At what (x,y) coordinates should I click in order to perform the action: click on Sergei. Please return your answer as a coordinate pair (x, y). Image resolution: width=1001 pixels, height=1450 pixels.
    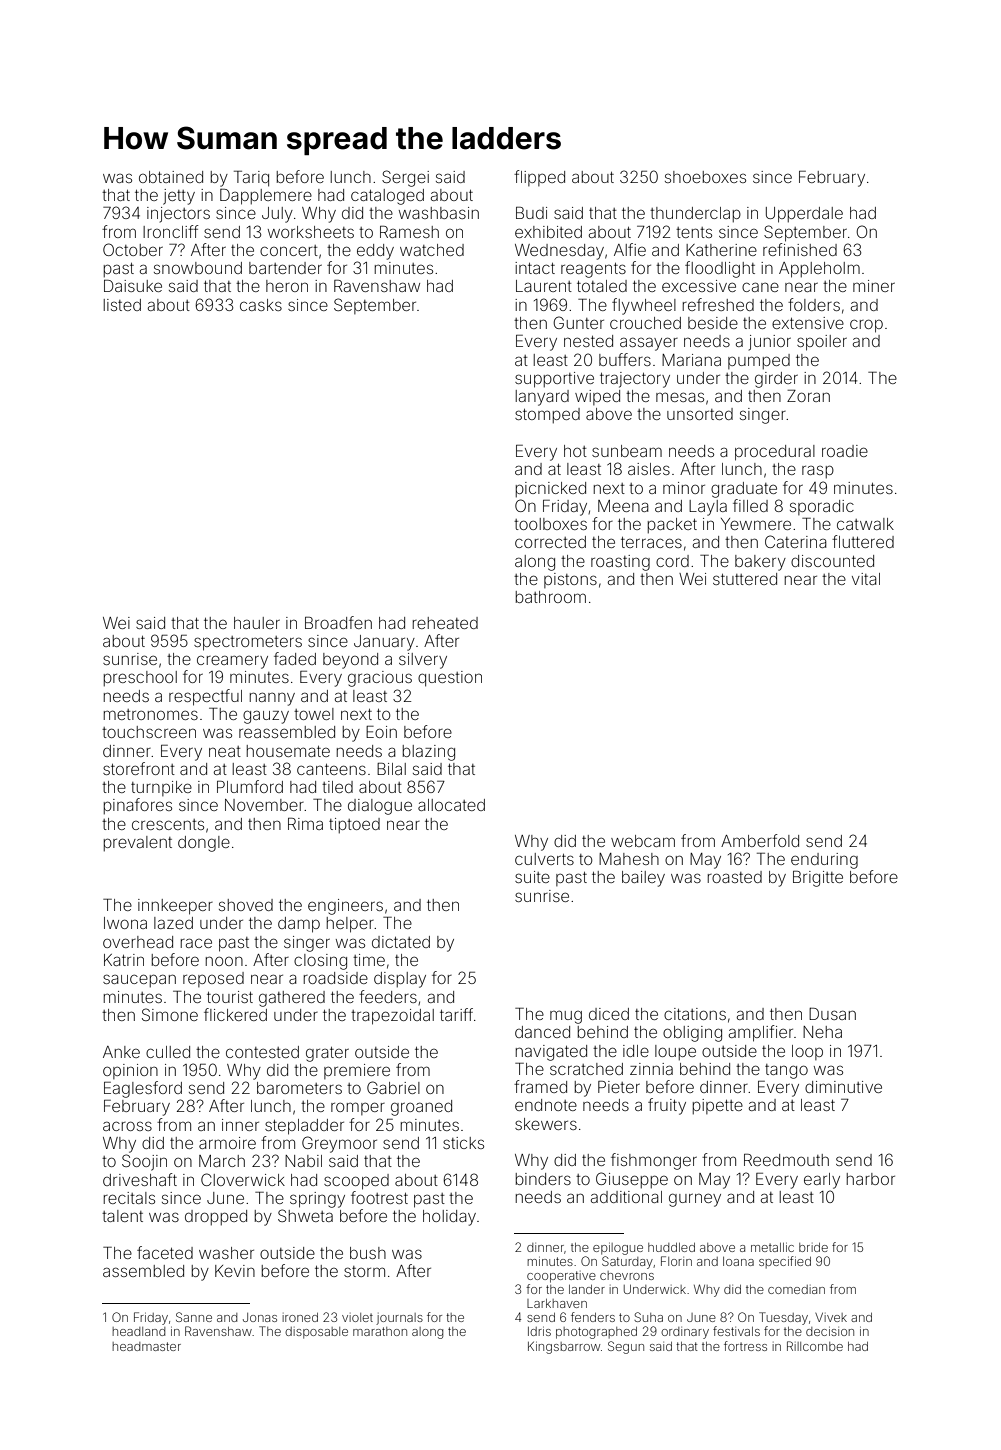
    Looking at the image, I should click on (405, 178).
